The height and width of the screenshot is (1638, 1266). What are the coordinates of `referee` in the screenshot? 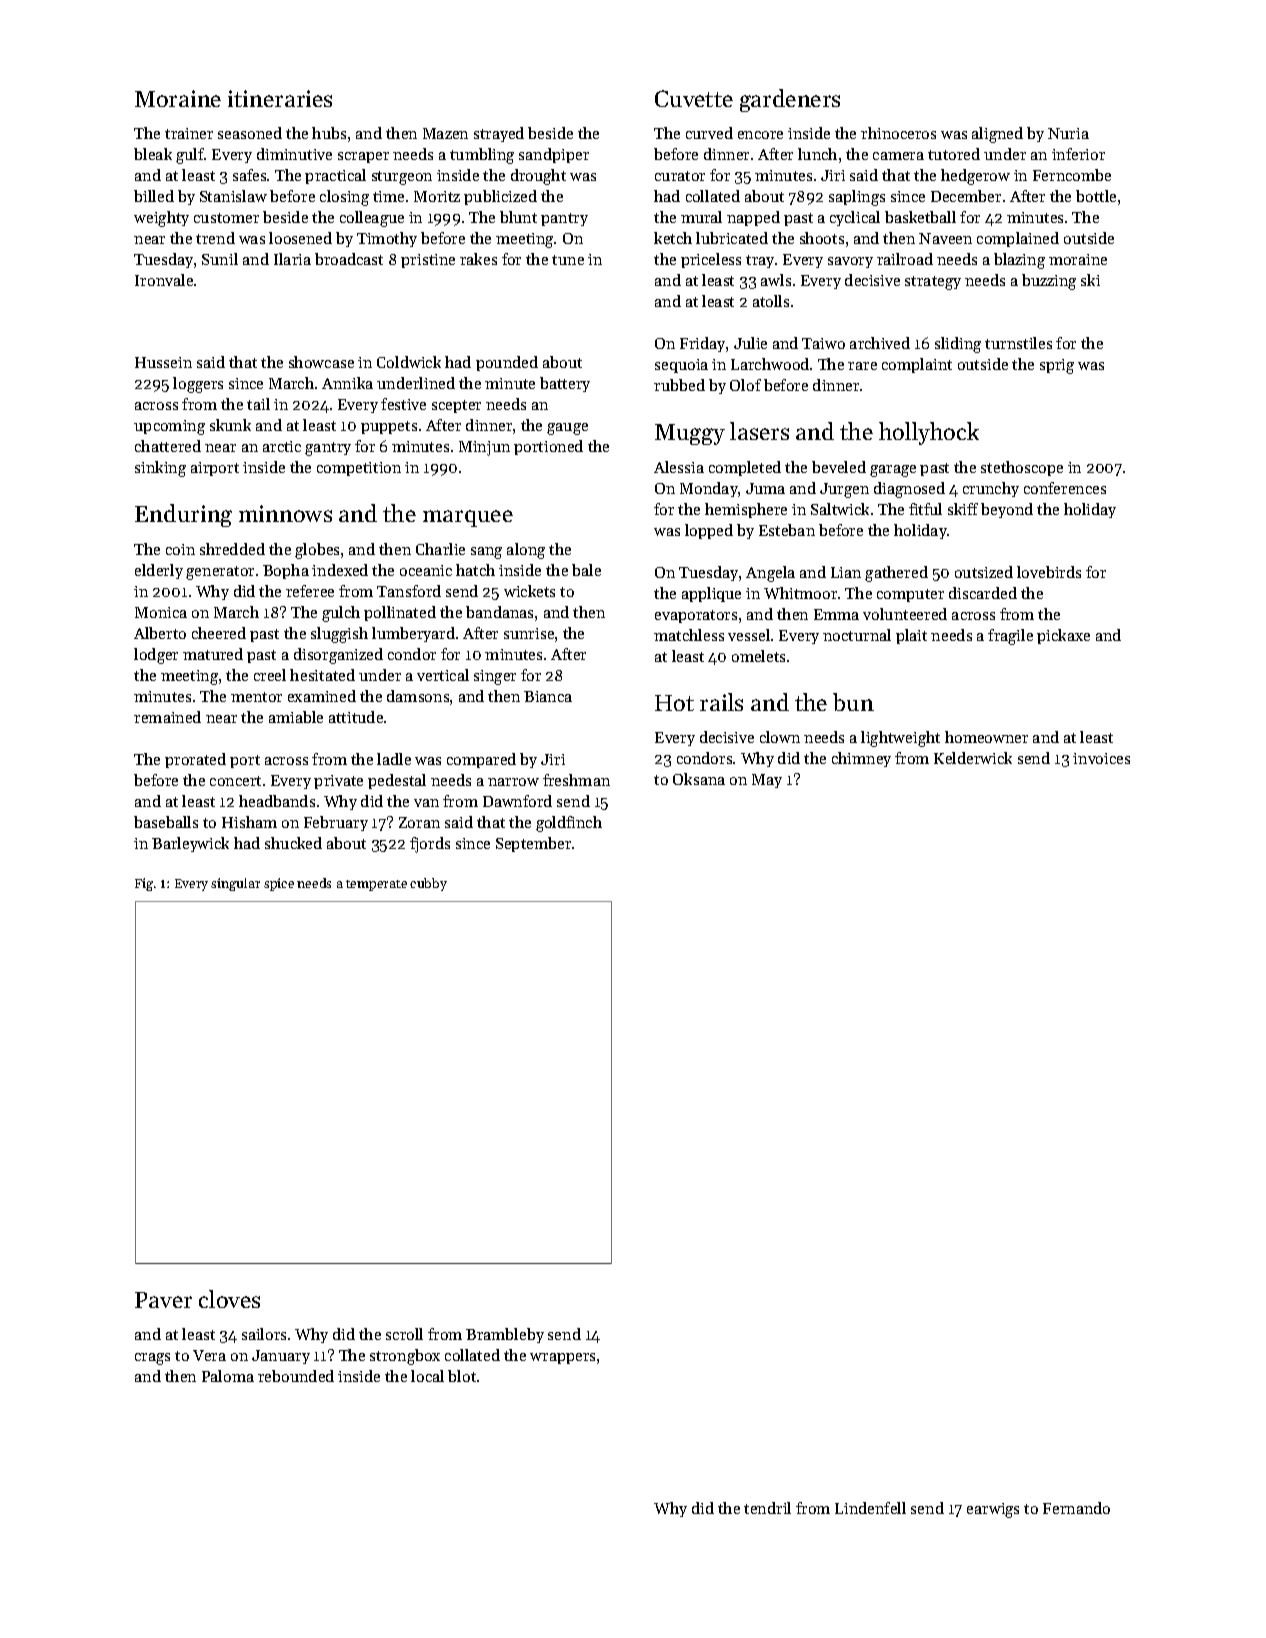 It's located at (310, 591).
